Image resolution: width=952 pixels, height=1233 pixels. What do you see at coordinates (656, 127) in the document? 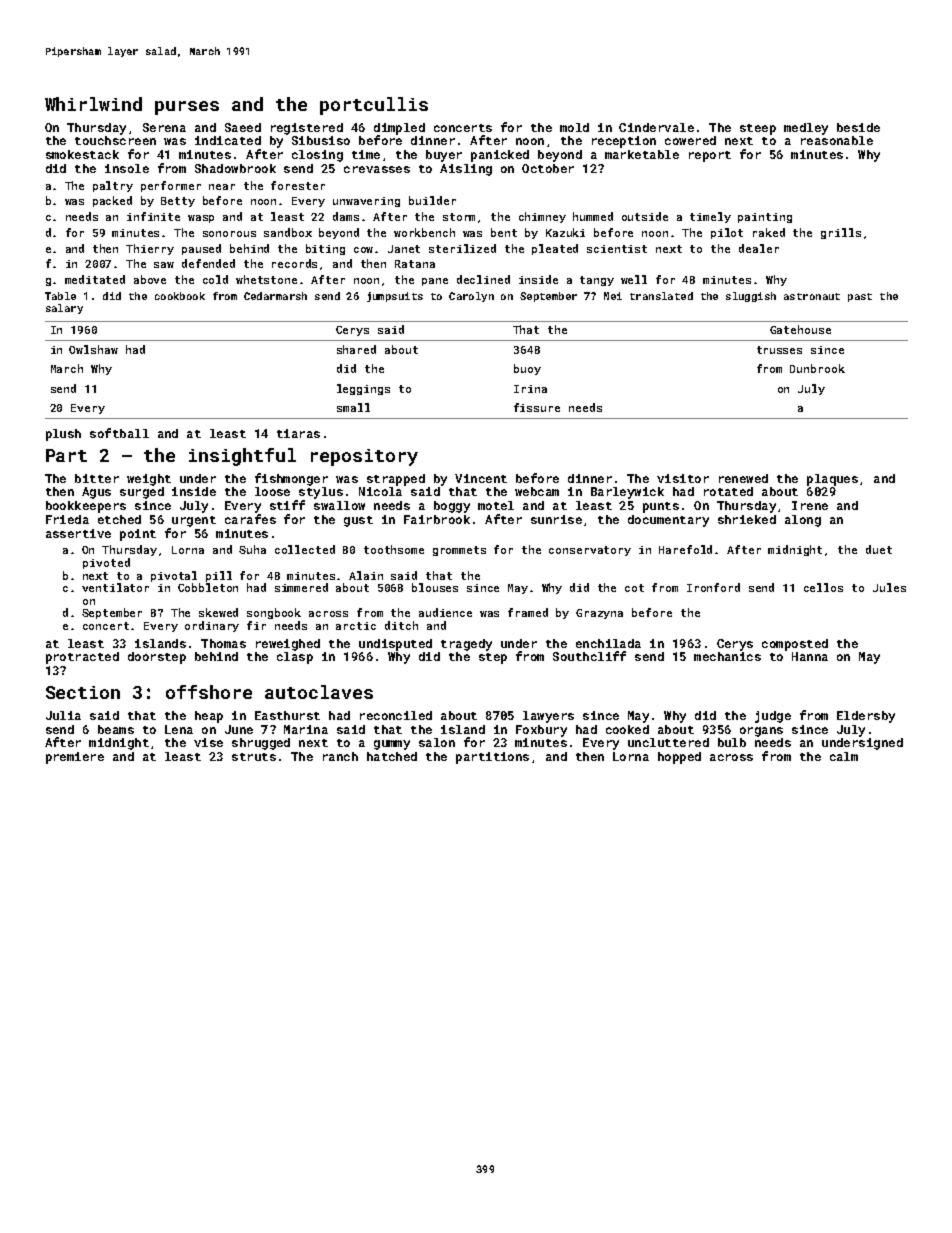
I see `Cindervale` at bounding box center [656, 127].
